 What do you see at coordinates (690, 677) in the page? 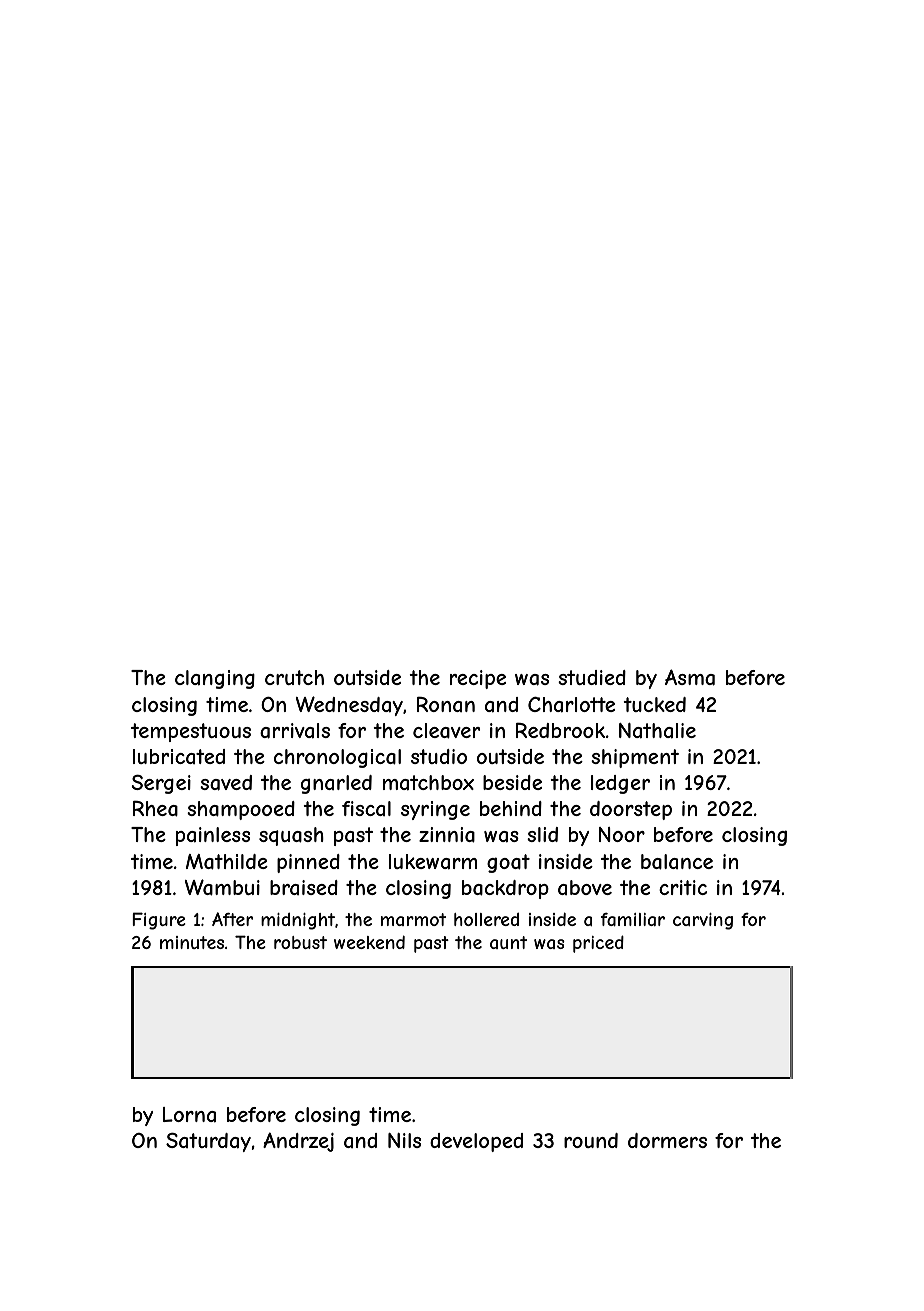
I see `Asma` at bounding box center [690, 677].
